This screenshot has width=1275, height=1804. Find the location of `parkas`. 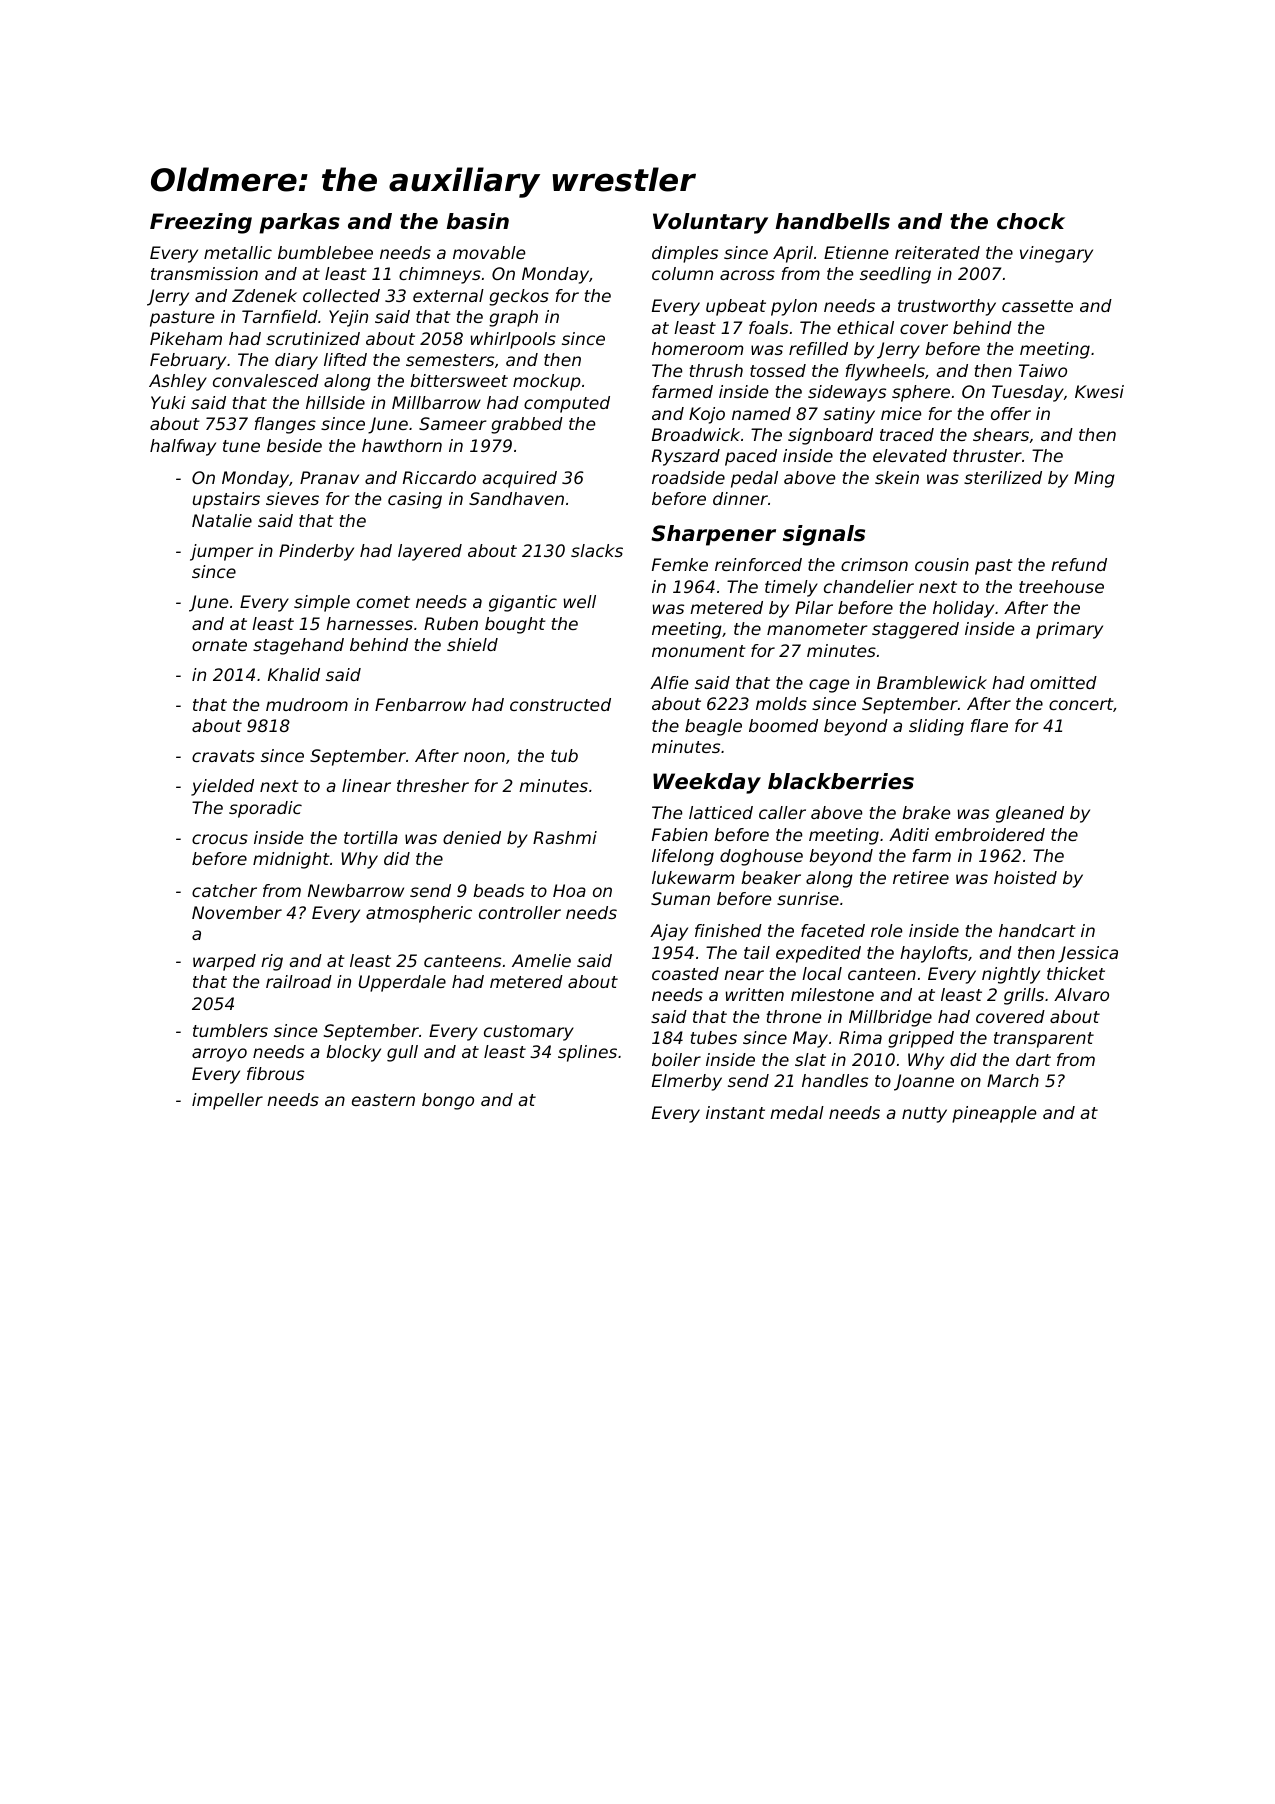

parkas is located at coordinates (299, 223).
